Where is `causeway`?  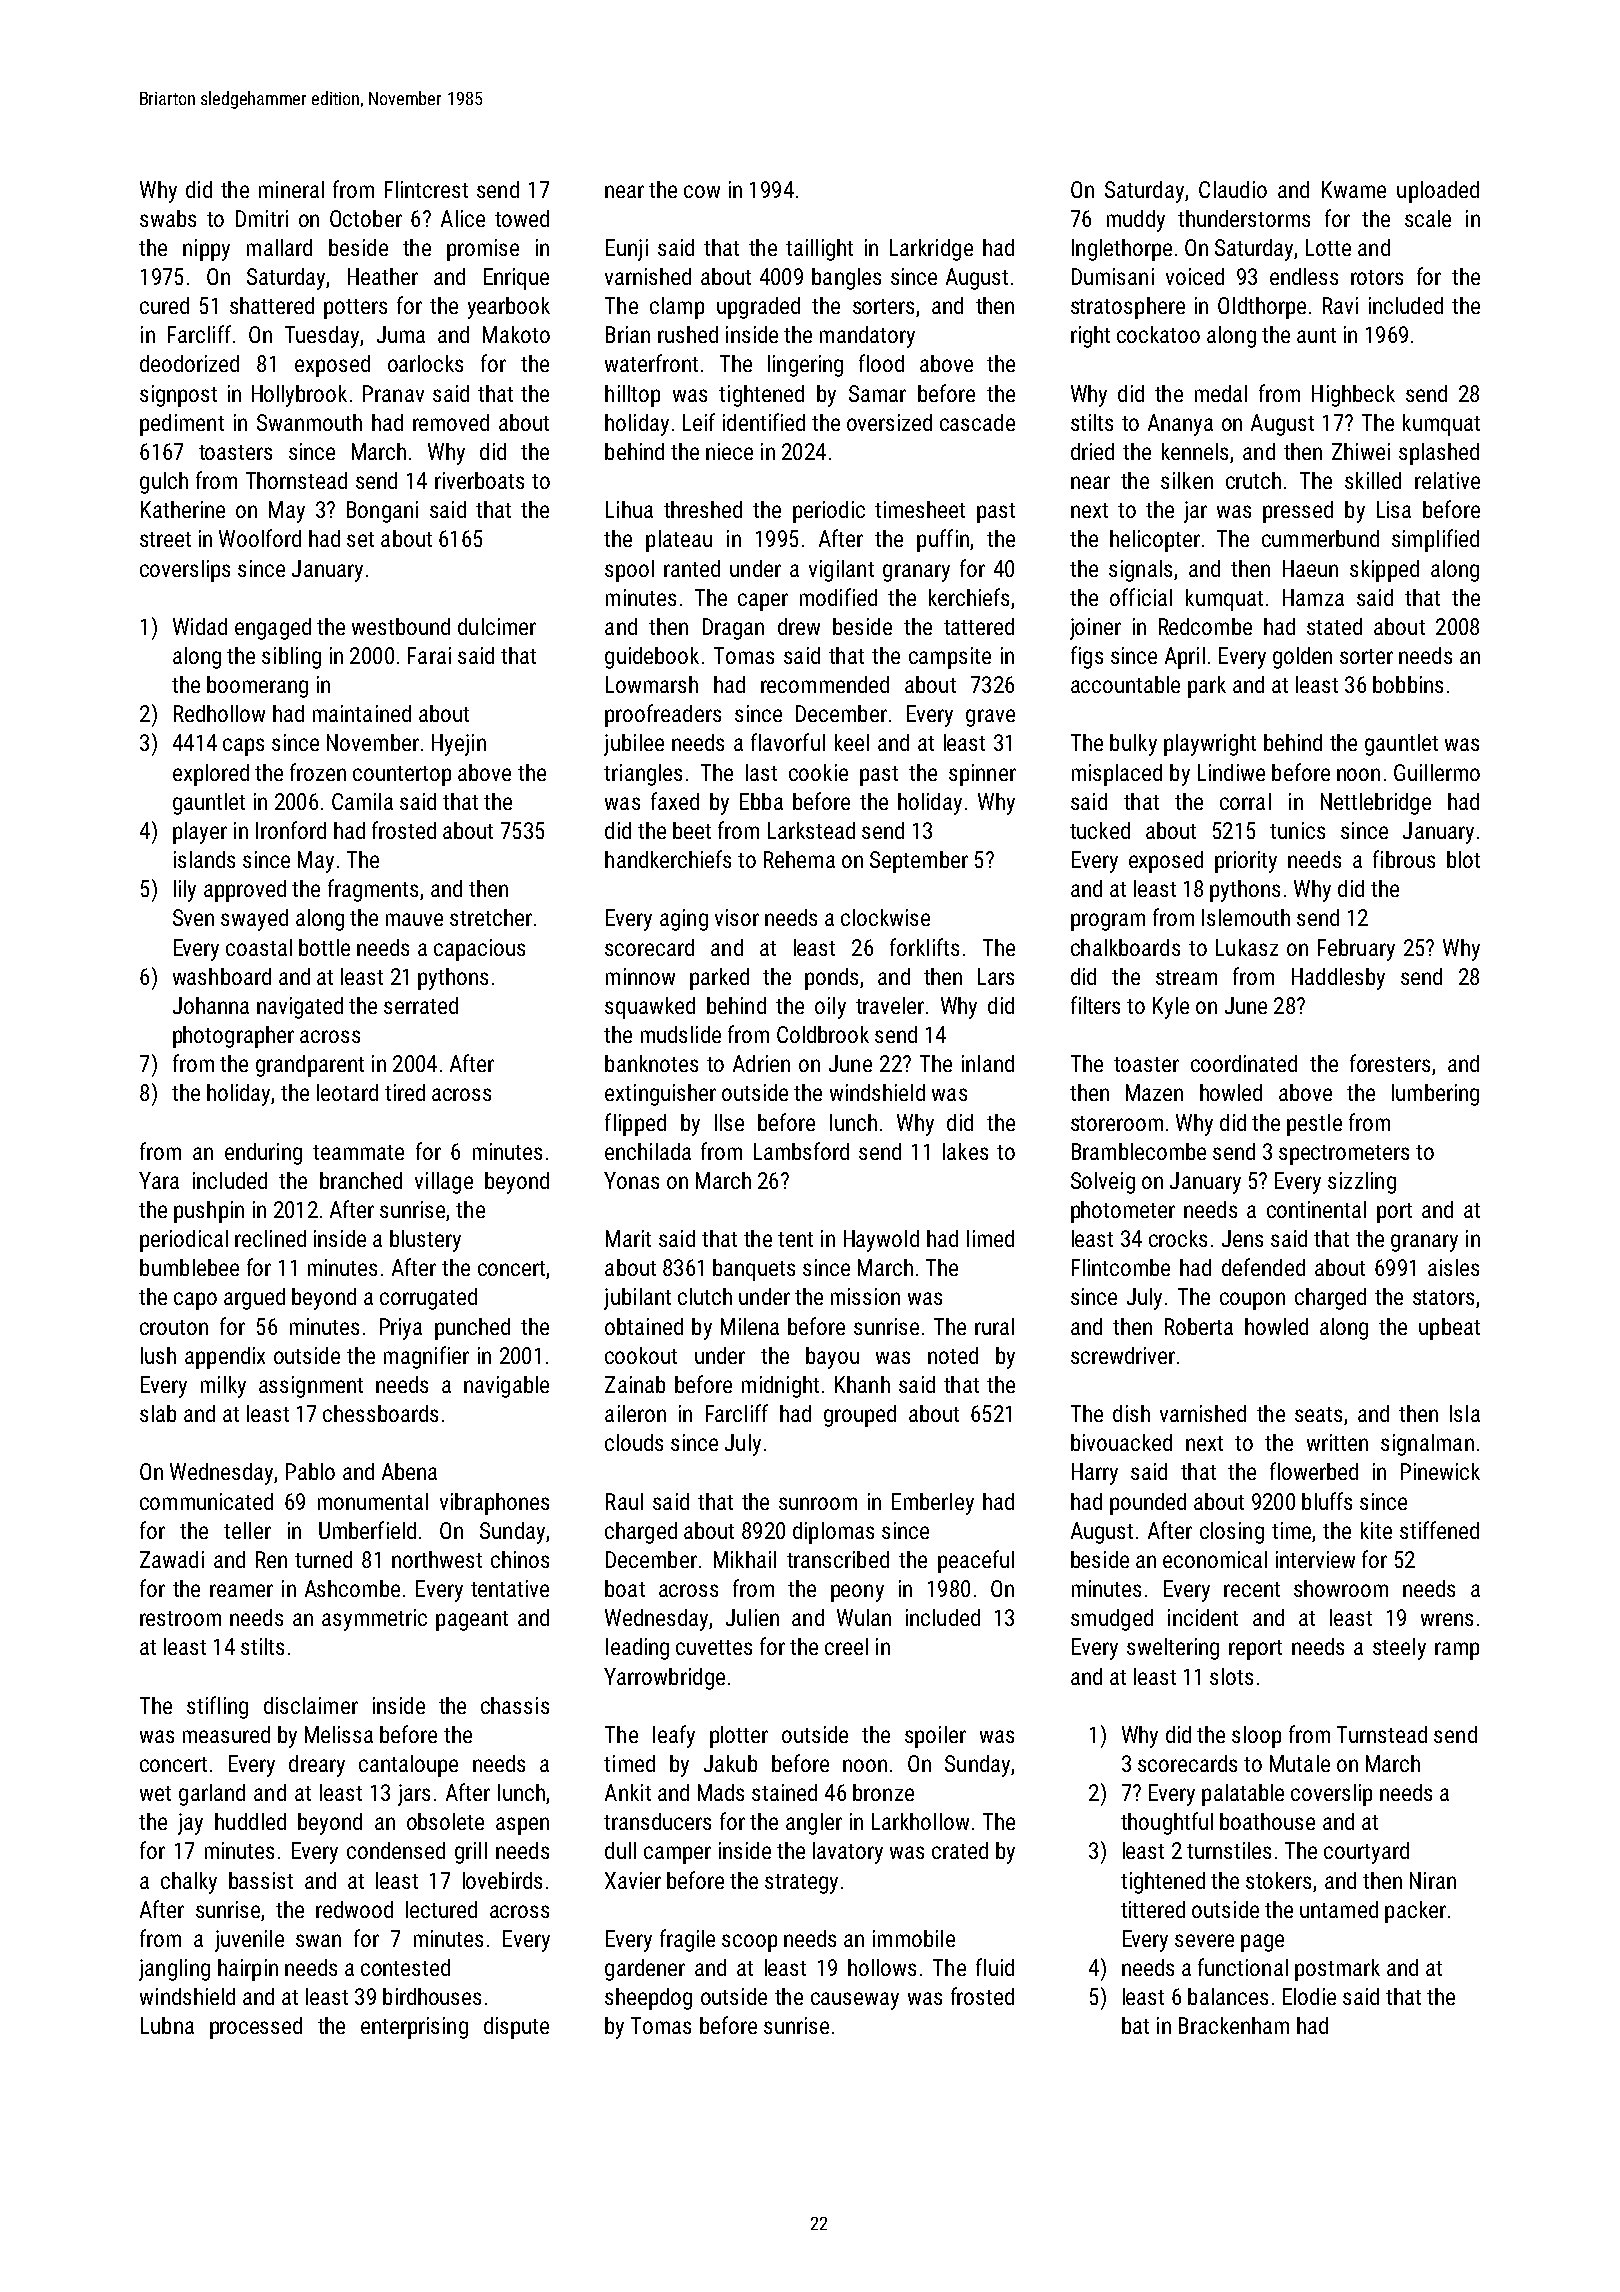 causeway is located at coordinates (855, 2001).
